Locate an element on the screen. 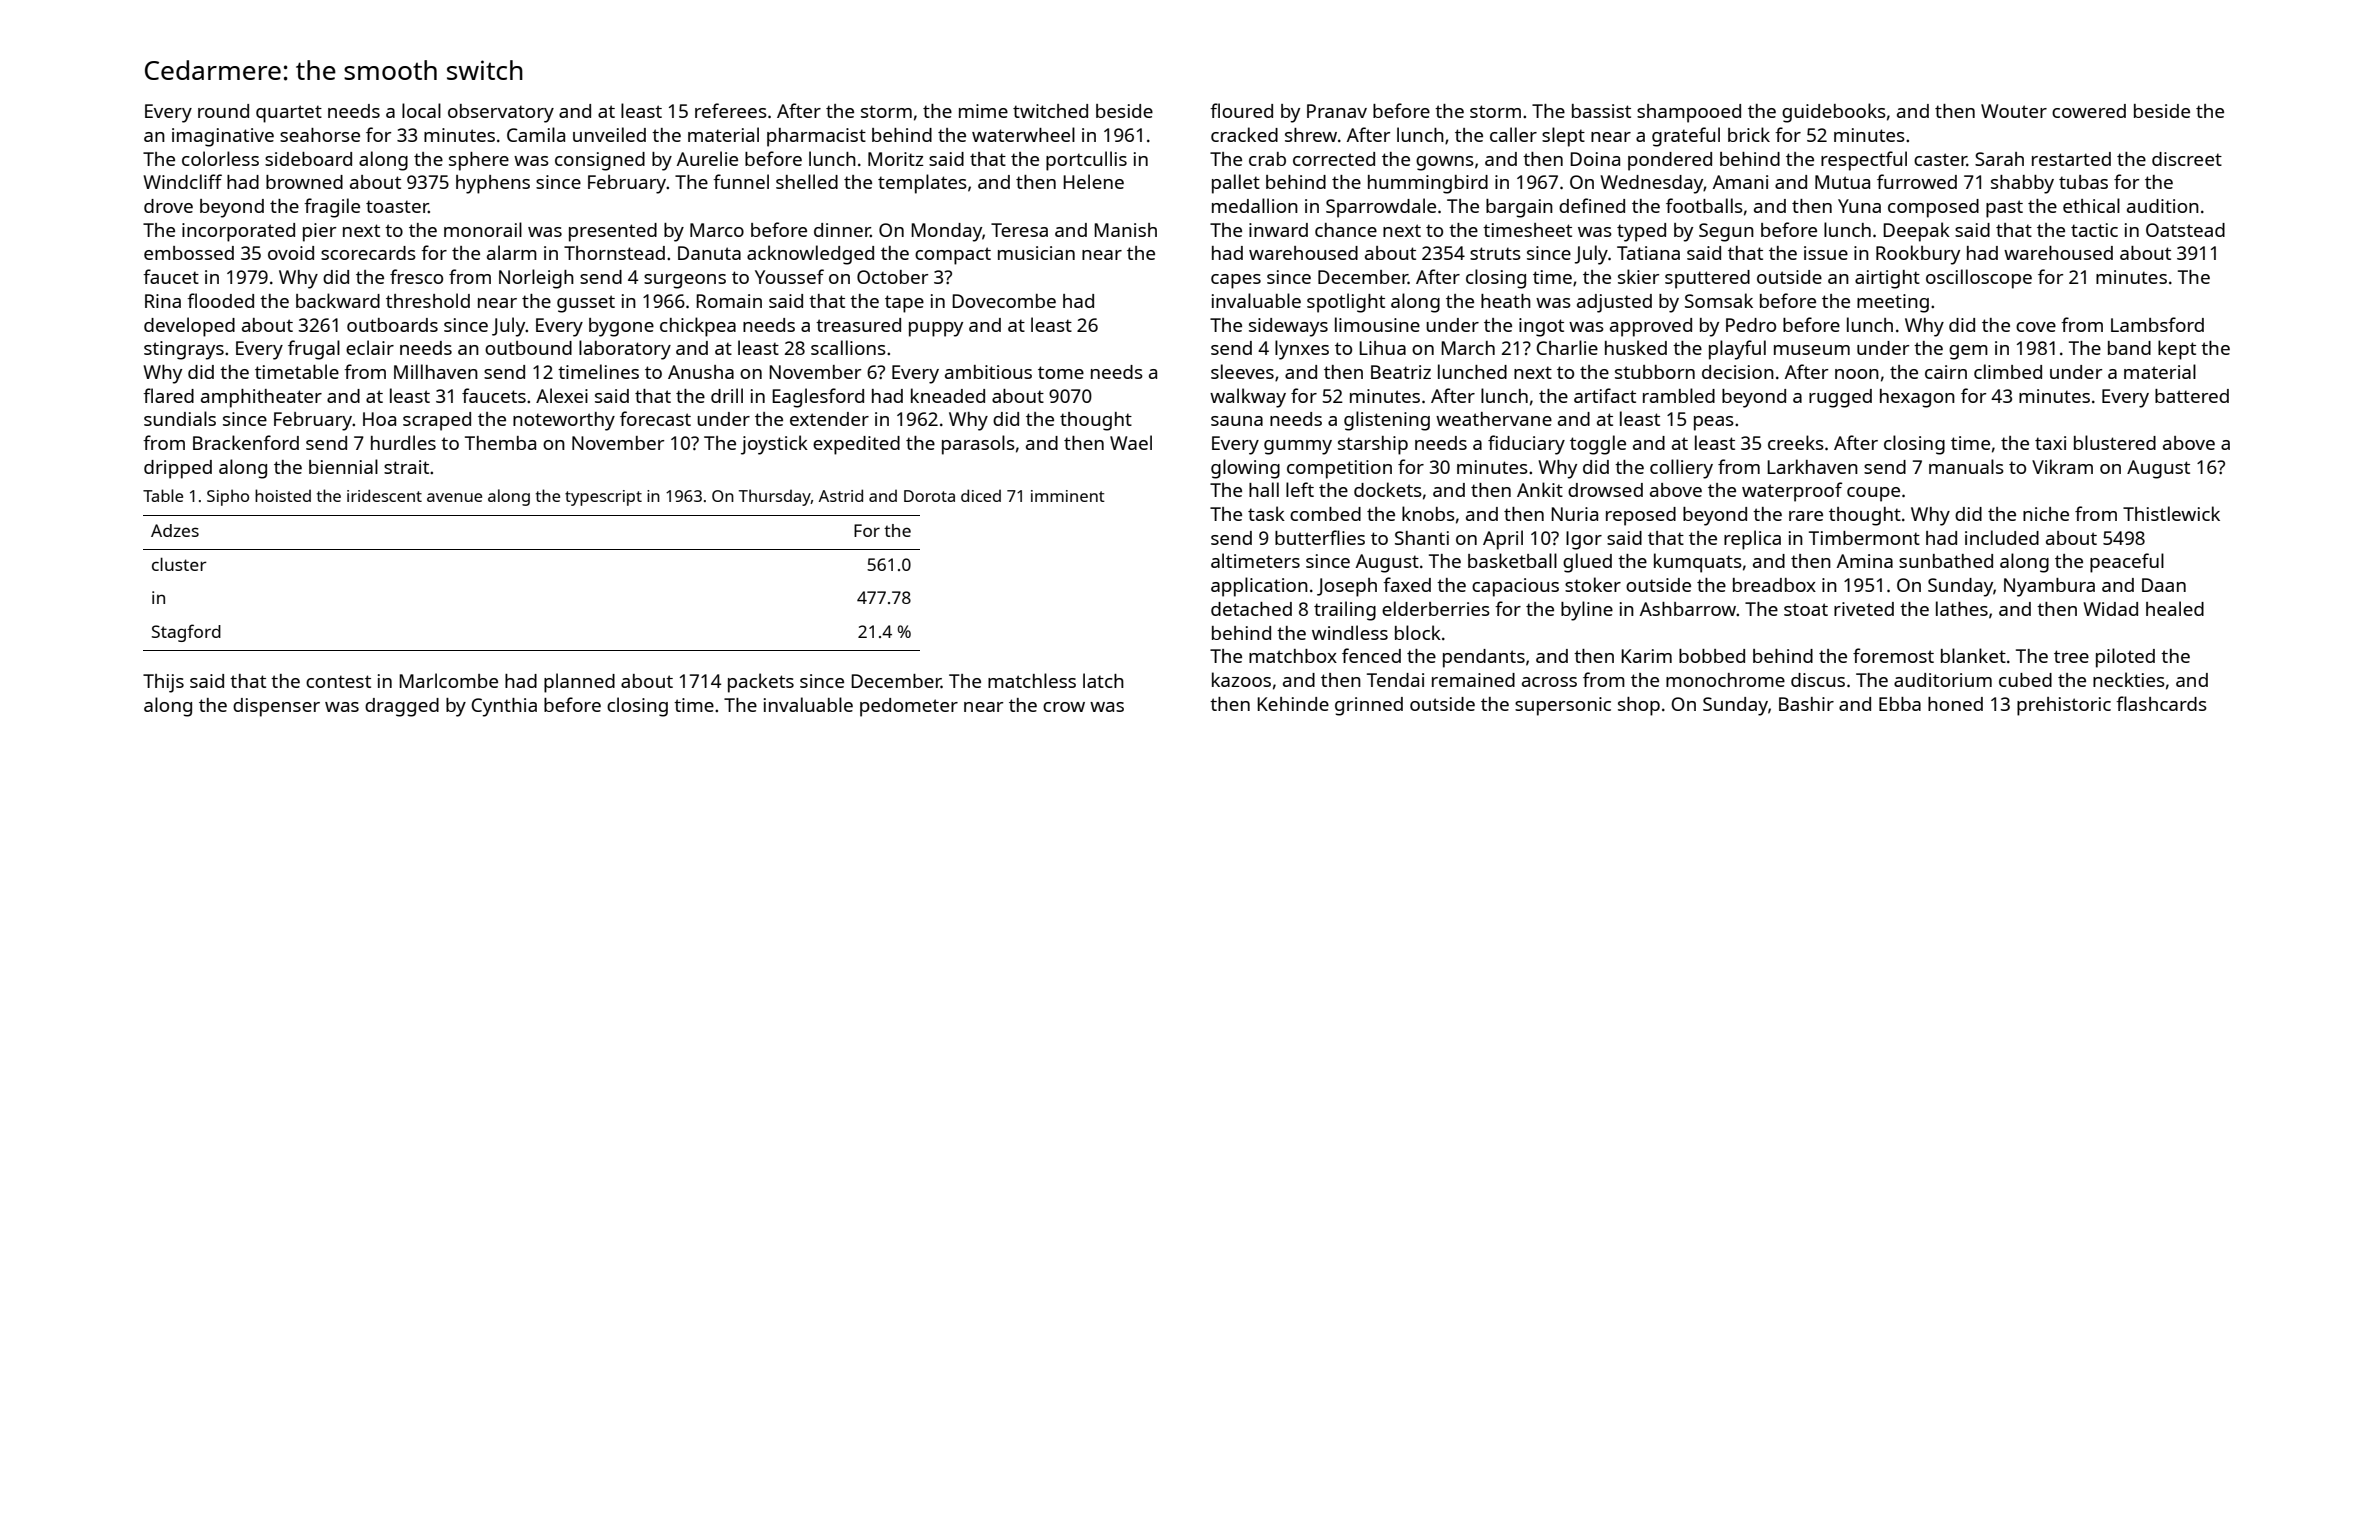  bassist is located at coordinates (1601, 111).
